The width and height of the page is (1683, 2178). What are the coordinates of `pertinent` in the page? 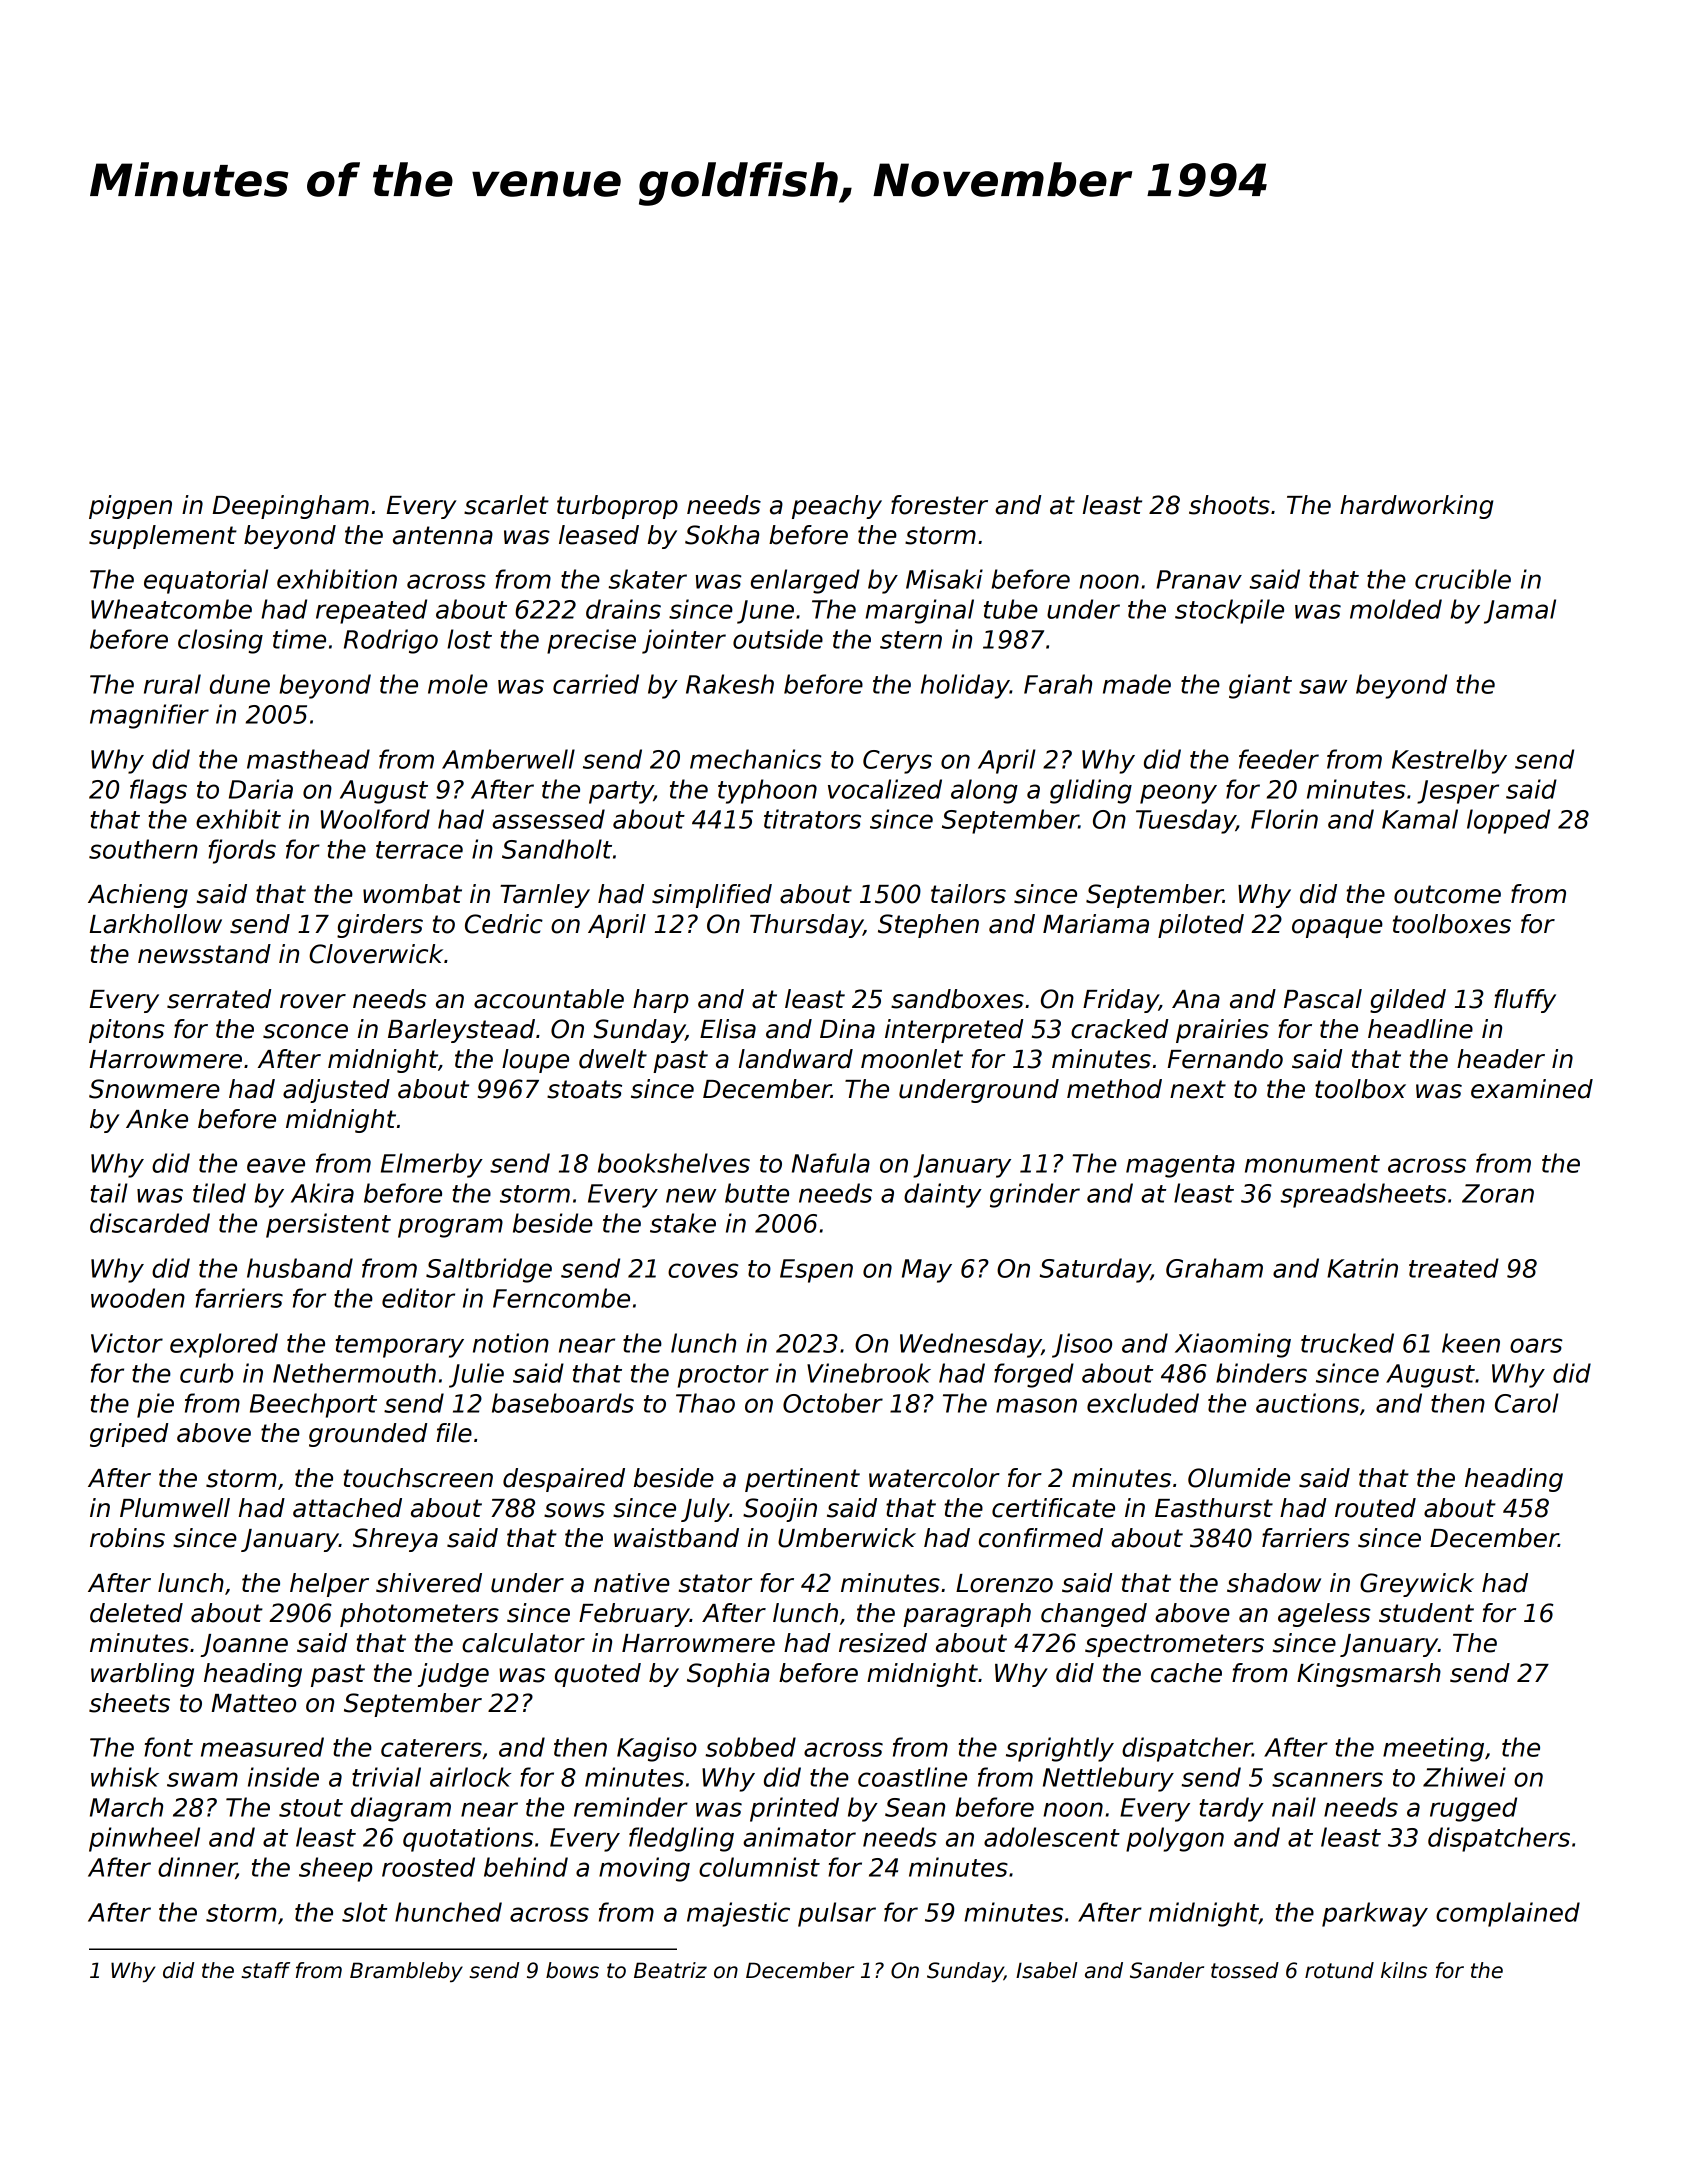 It's located at (802, 1480).
